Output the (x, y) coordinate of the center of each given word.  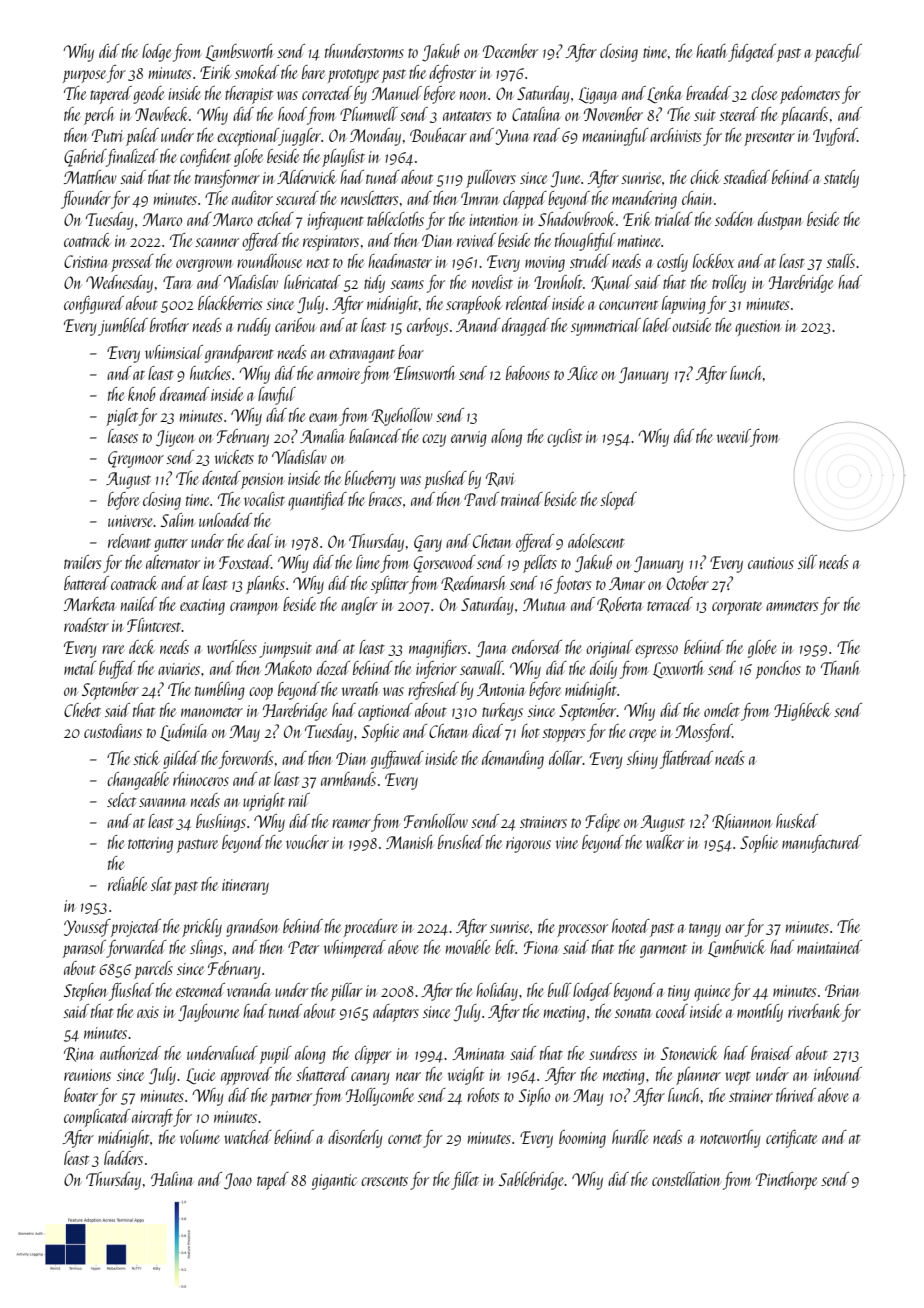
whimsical (174, 352)
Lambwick (737, 948)
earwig (469, 439)
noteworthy (730, 1139)
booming (582, 1139)
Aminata (479, 1053)
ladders (123, 1158)
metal (80, 668)
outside (691, 325)
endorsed (537, 647)
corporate (737, 608)
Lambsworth (238, 52)
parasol (84, 949)
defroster (452, 74)
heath (711, 51)
